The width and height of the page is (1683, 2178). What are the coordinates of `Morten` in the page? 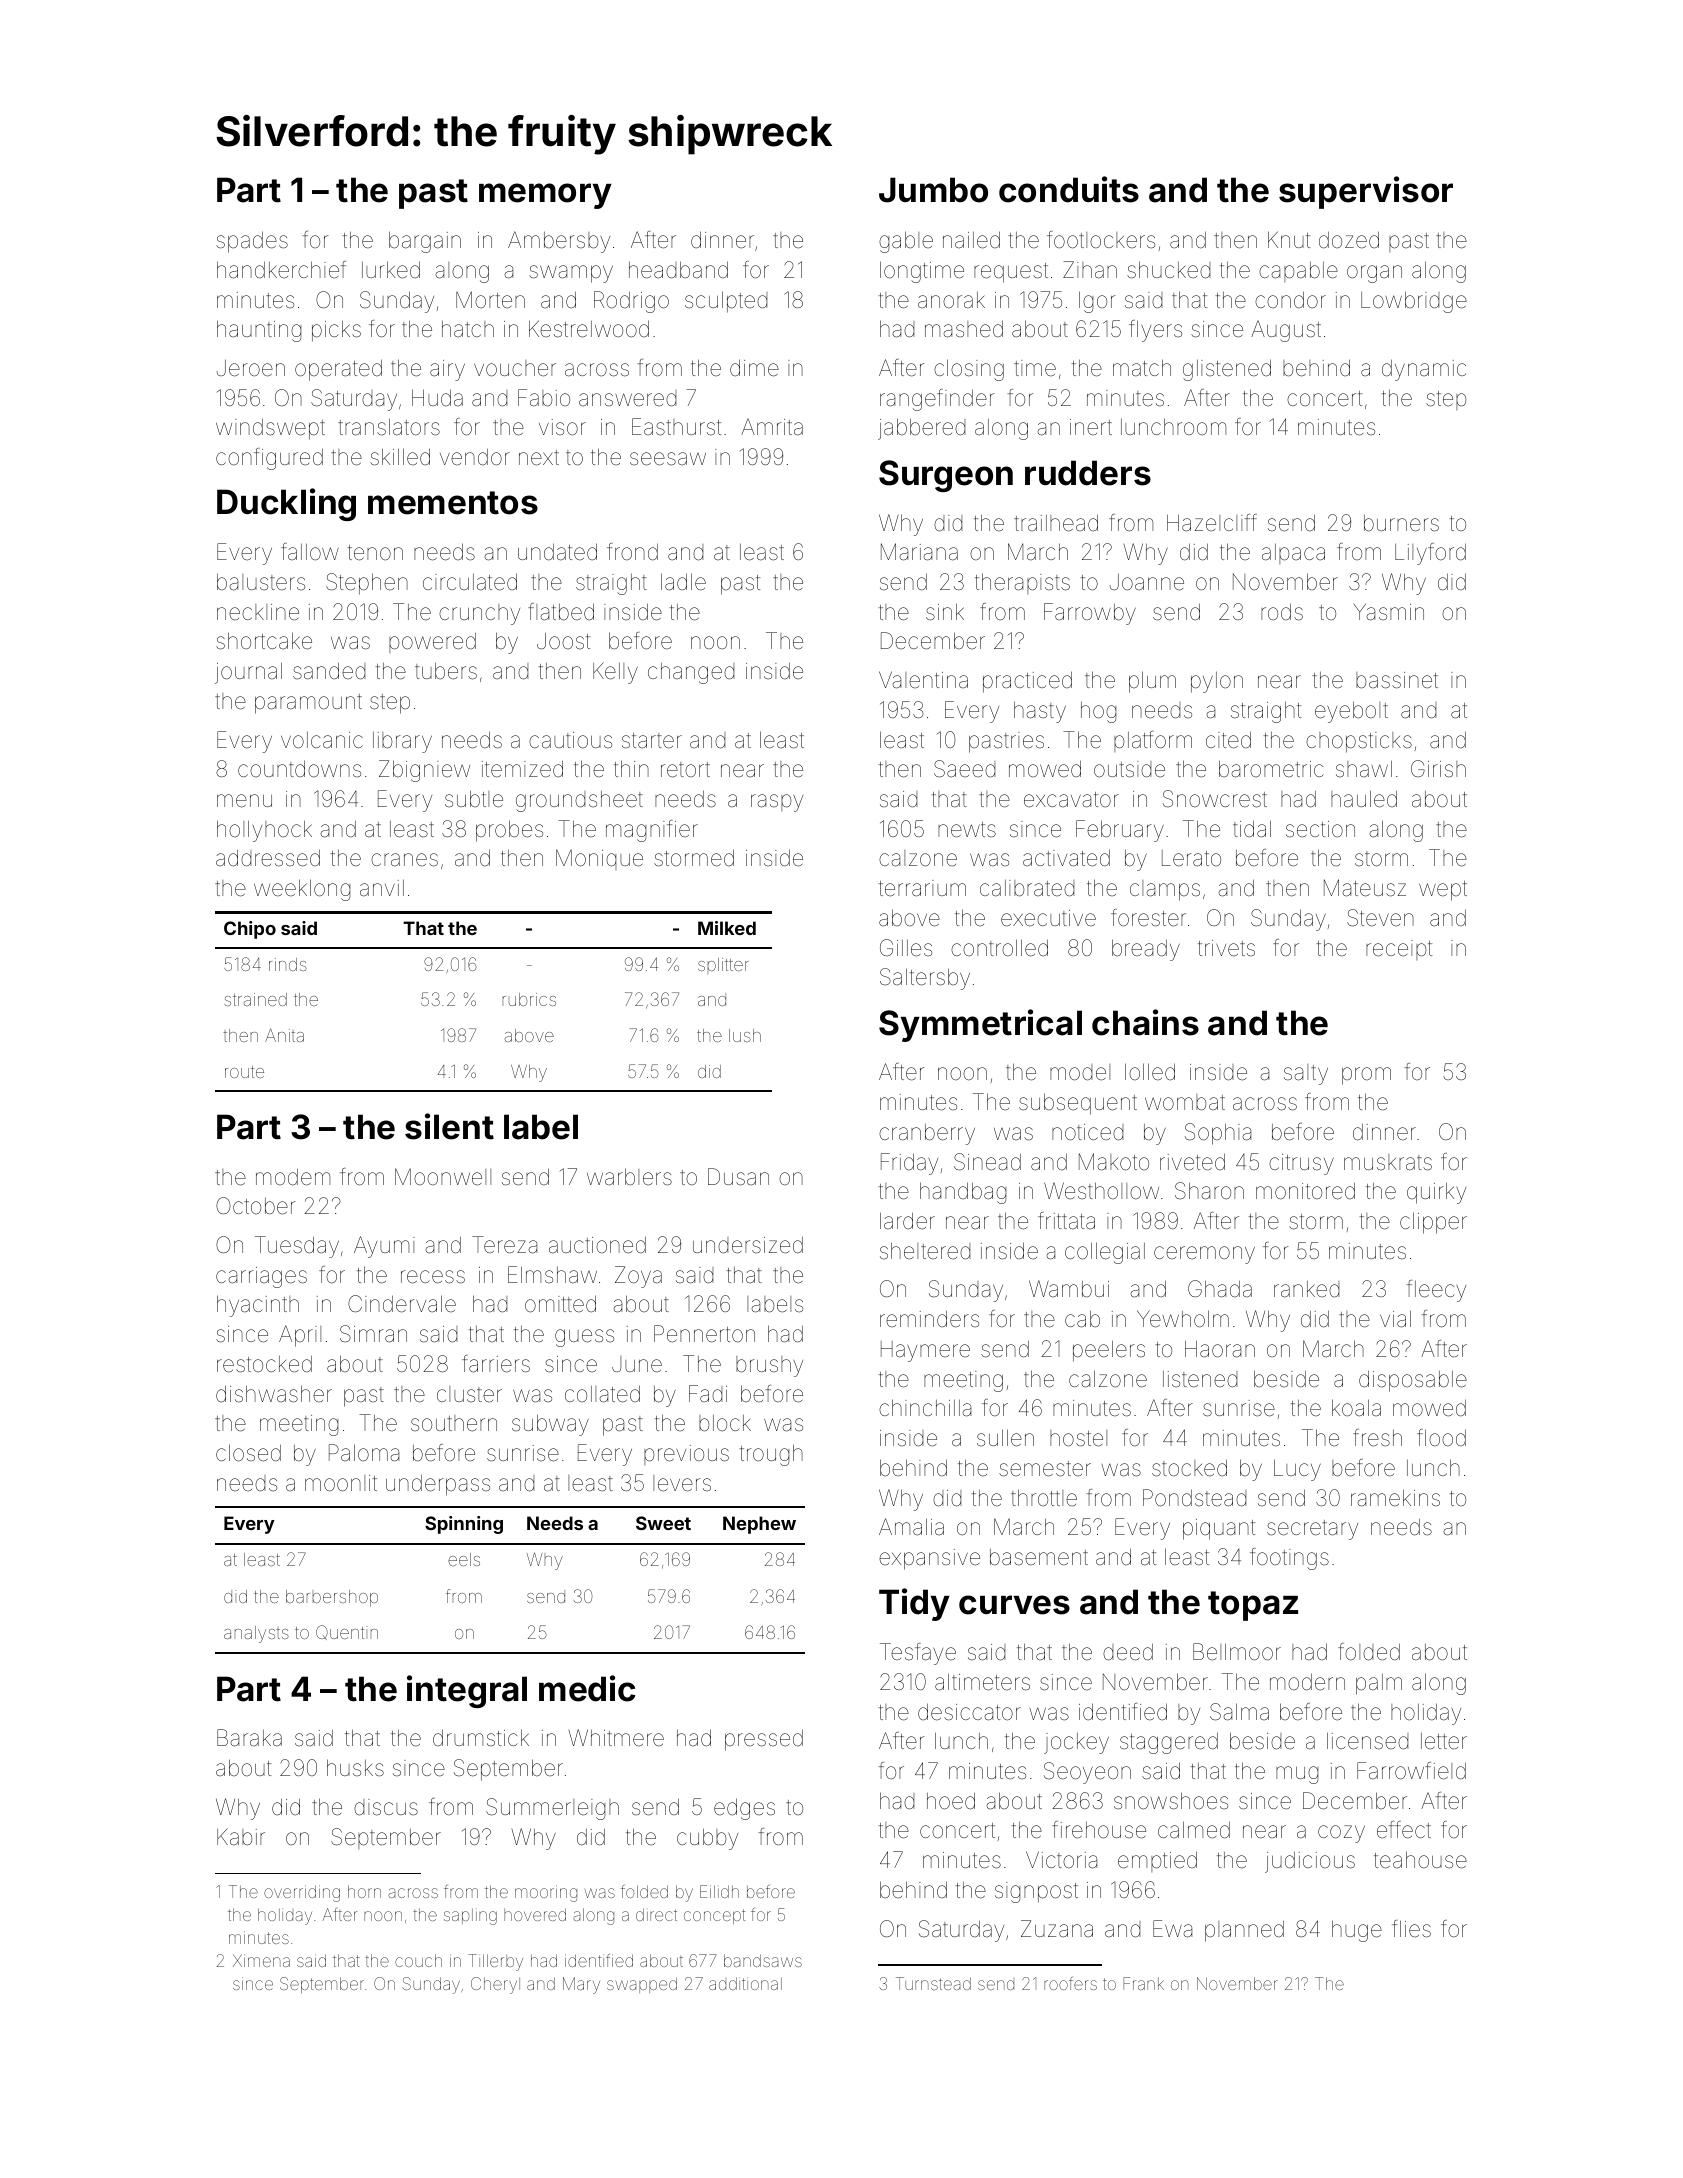 It's located at (490, 300).
